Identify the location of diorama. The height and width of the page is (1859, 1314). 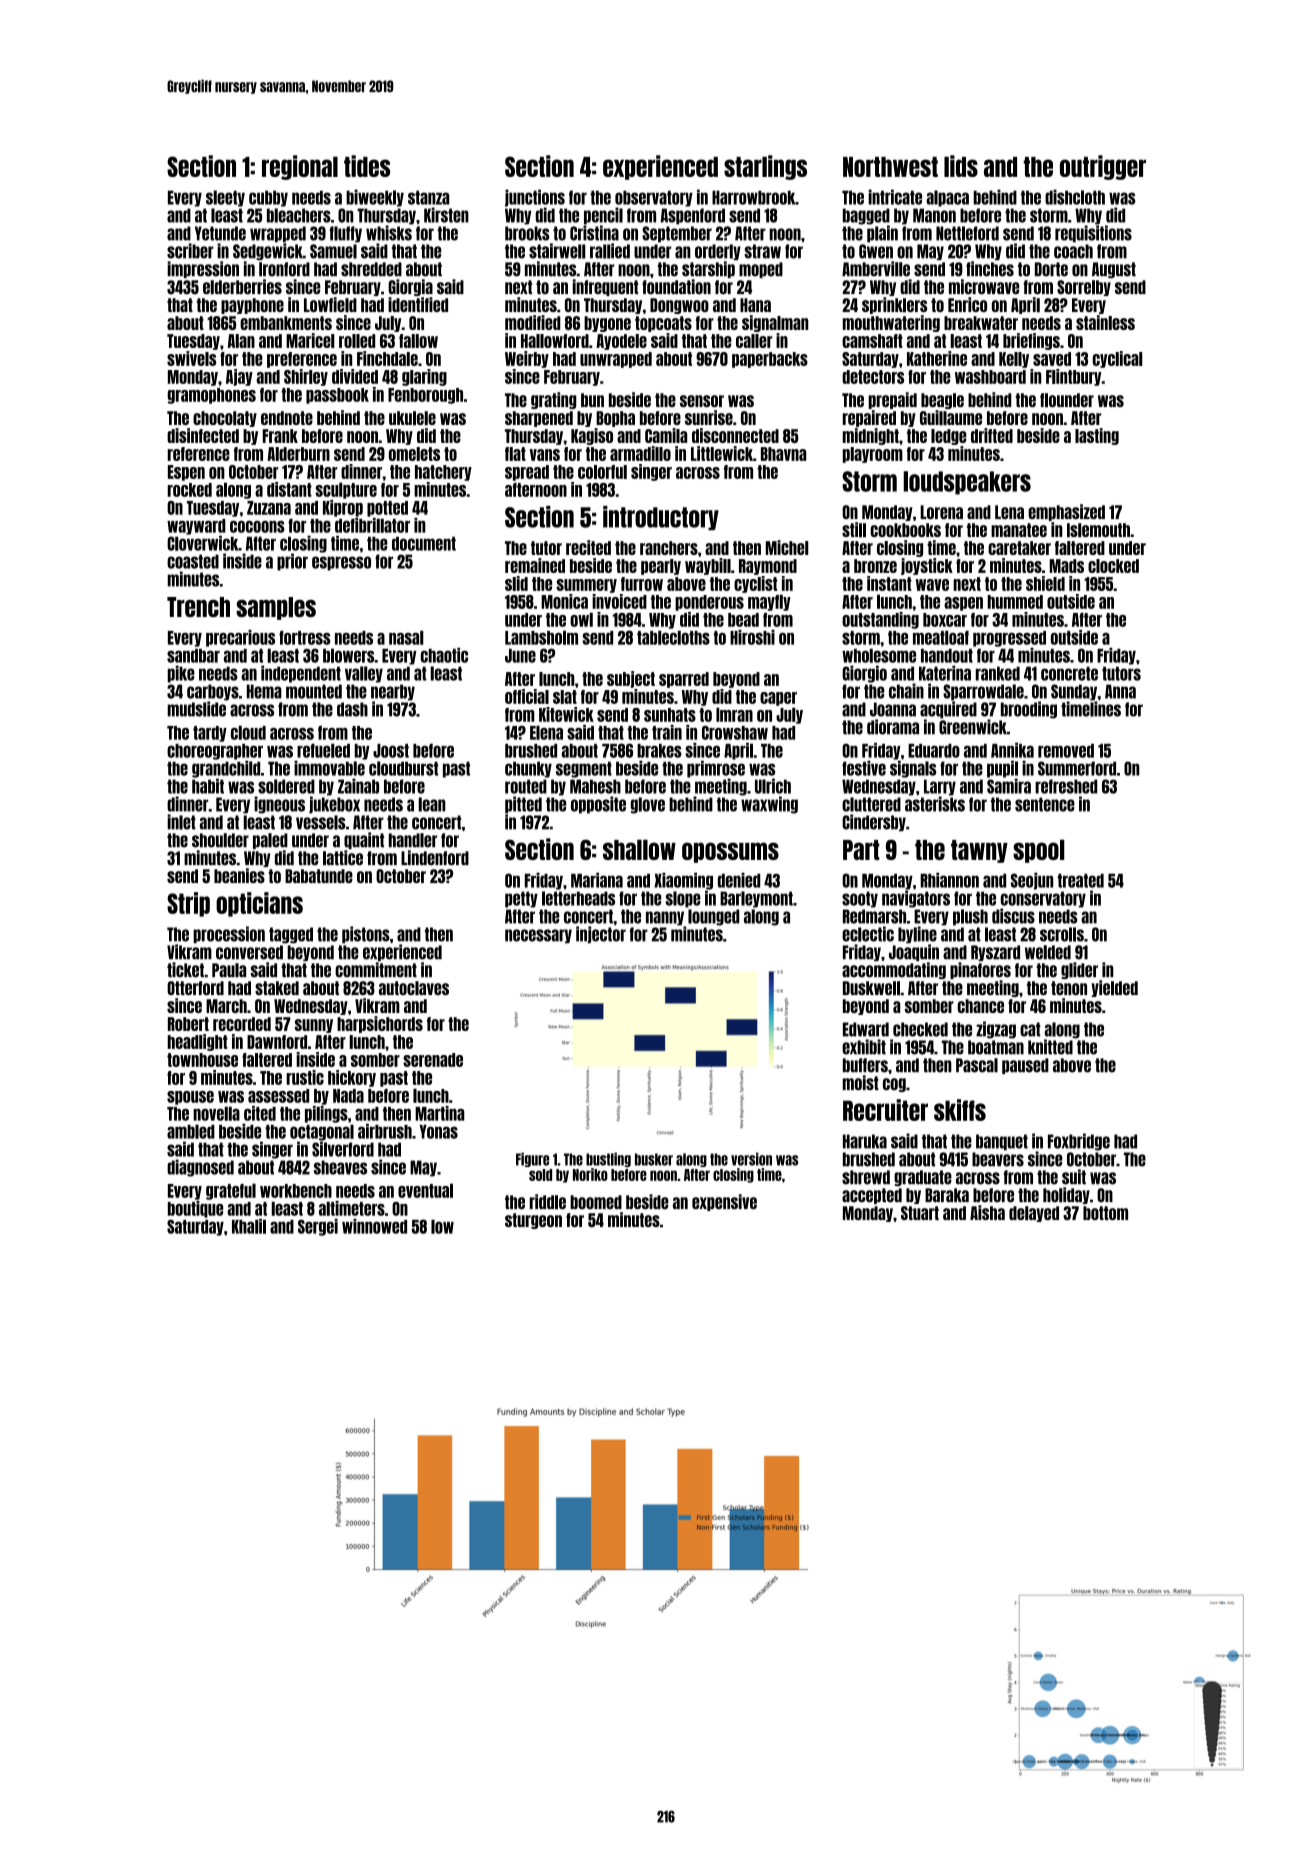
(893, 727).
